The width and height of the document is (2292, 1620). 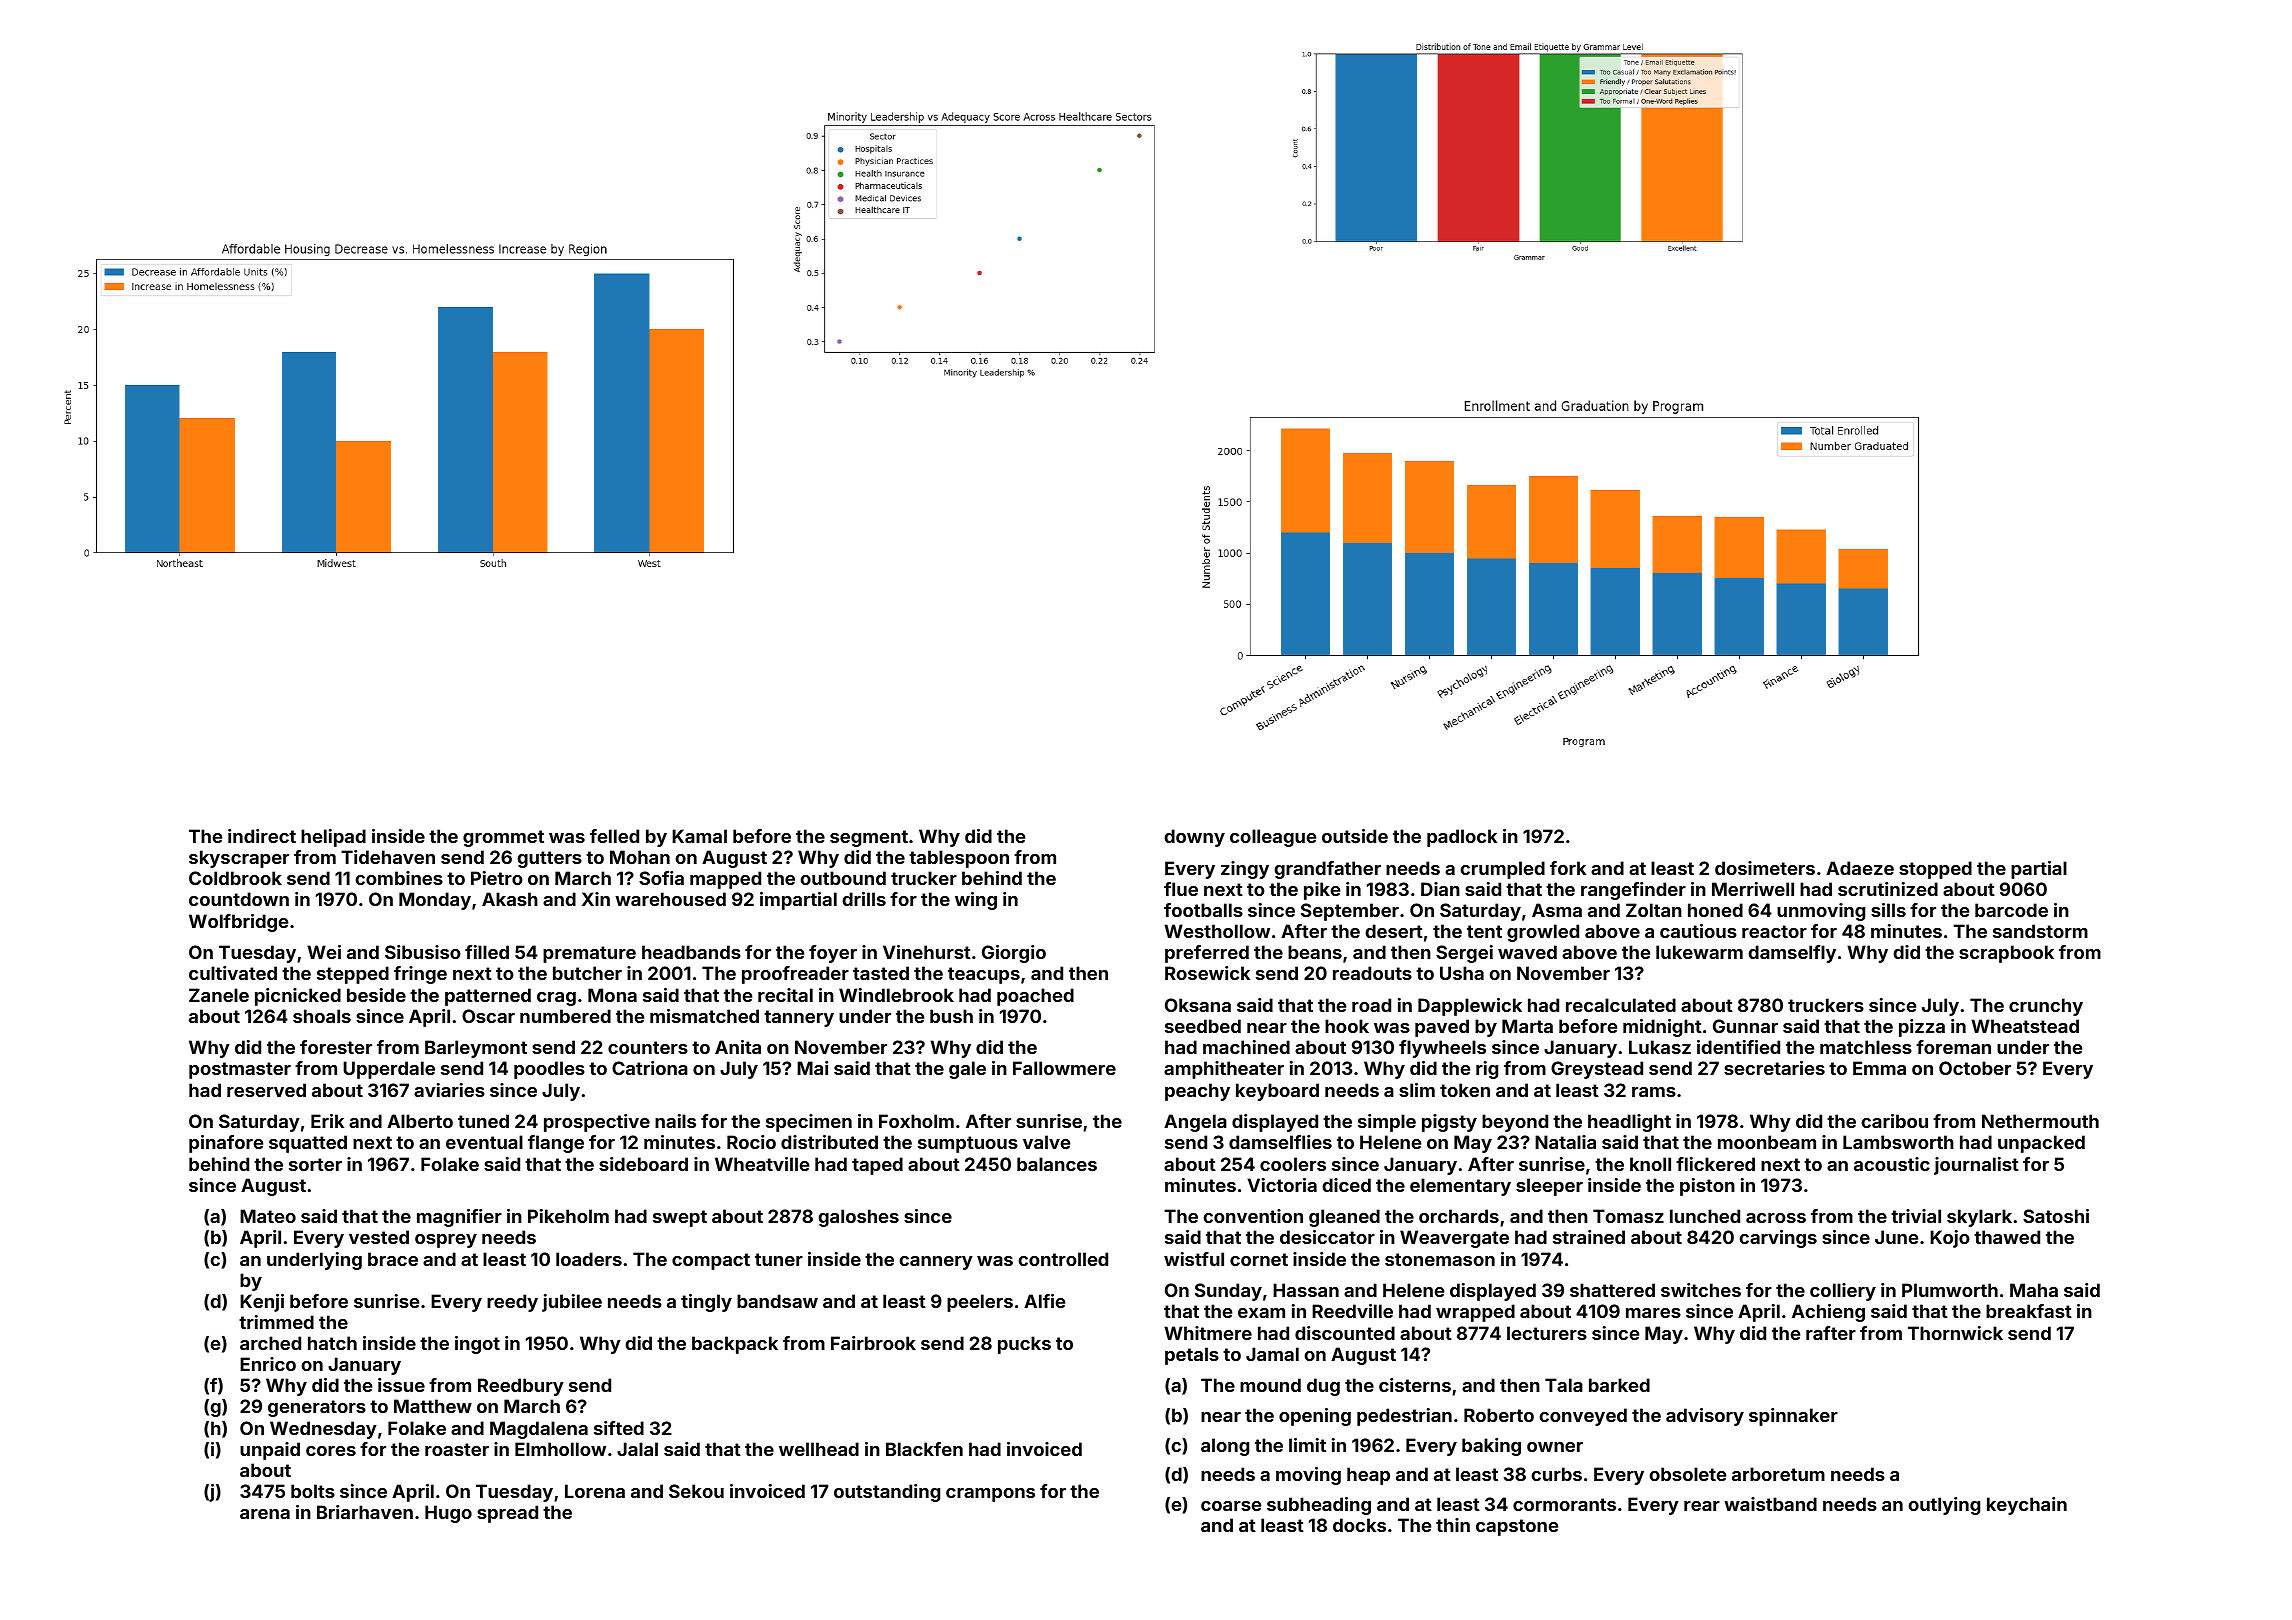 What do you see at coordinates (1698, 931) in the document?
I see `cautious` at bounding box center [1698, 931].
